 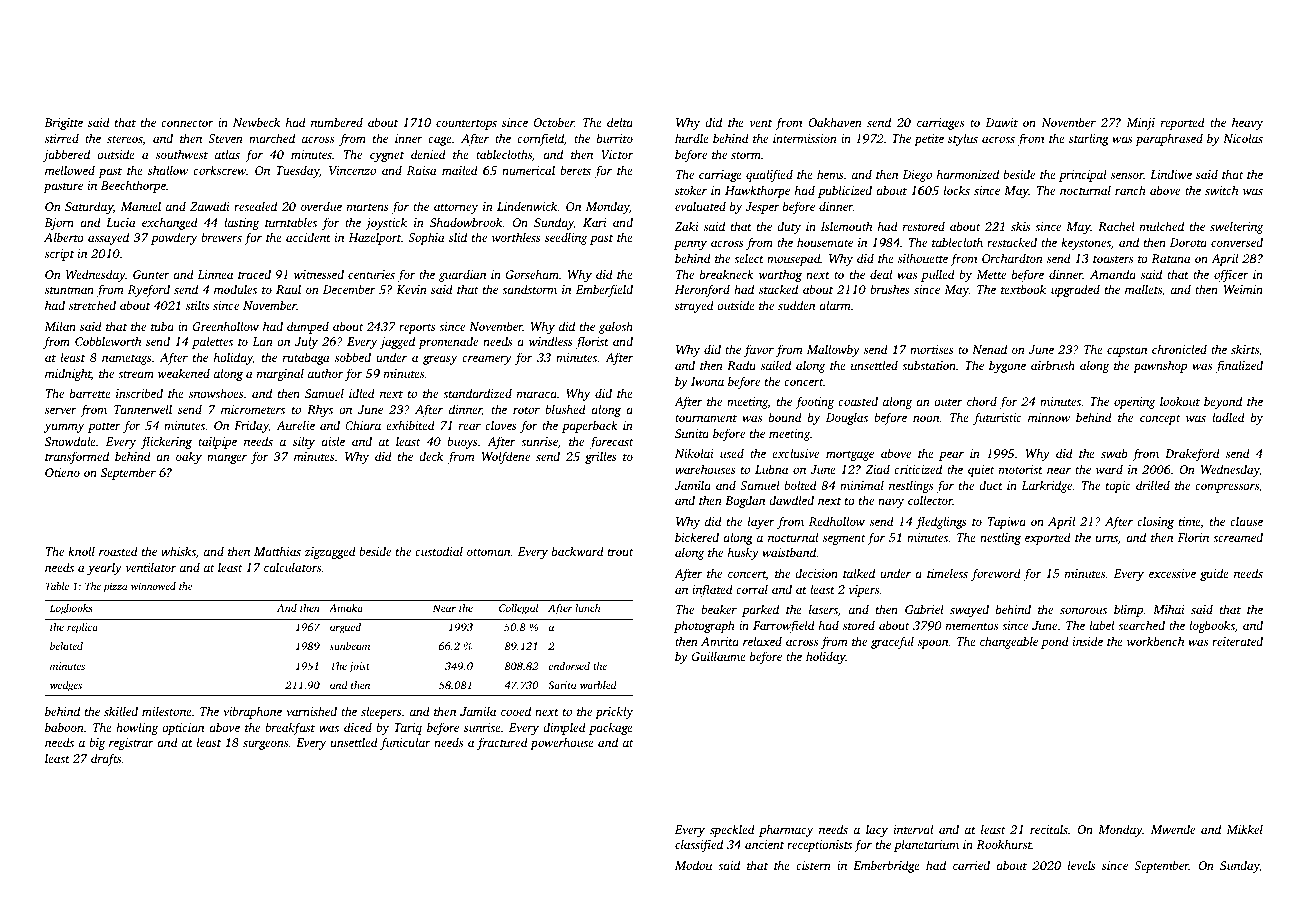 What do you see at coordinates (66, 646) in the screenshot?
I see `belated` at bounding box center [66, 646].
